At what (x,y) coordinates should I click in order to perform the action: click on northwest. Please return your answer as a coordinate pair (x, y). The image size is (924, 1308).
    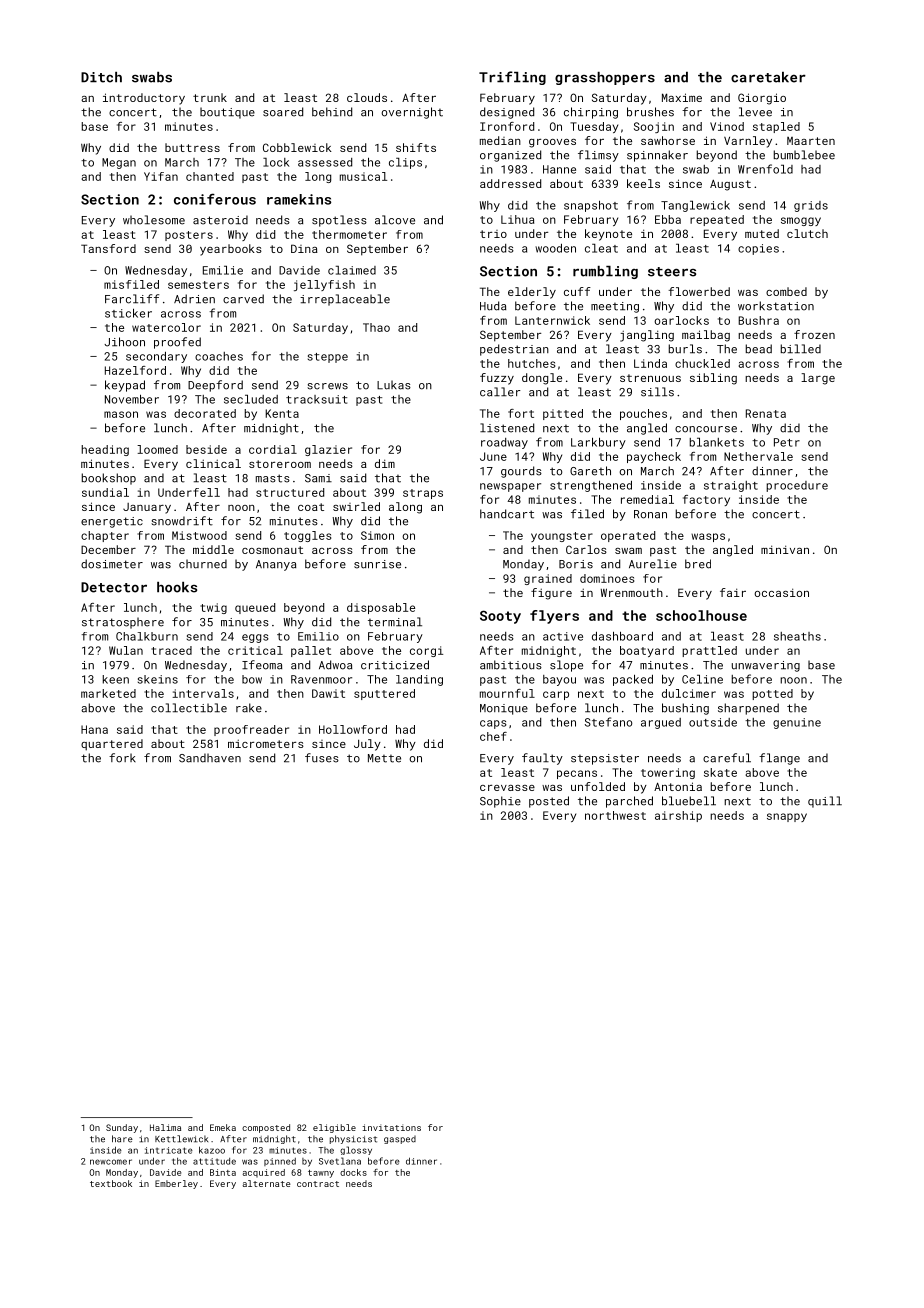
    Looking at the image, I should click on (615, 815).
